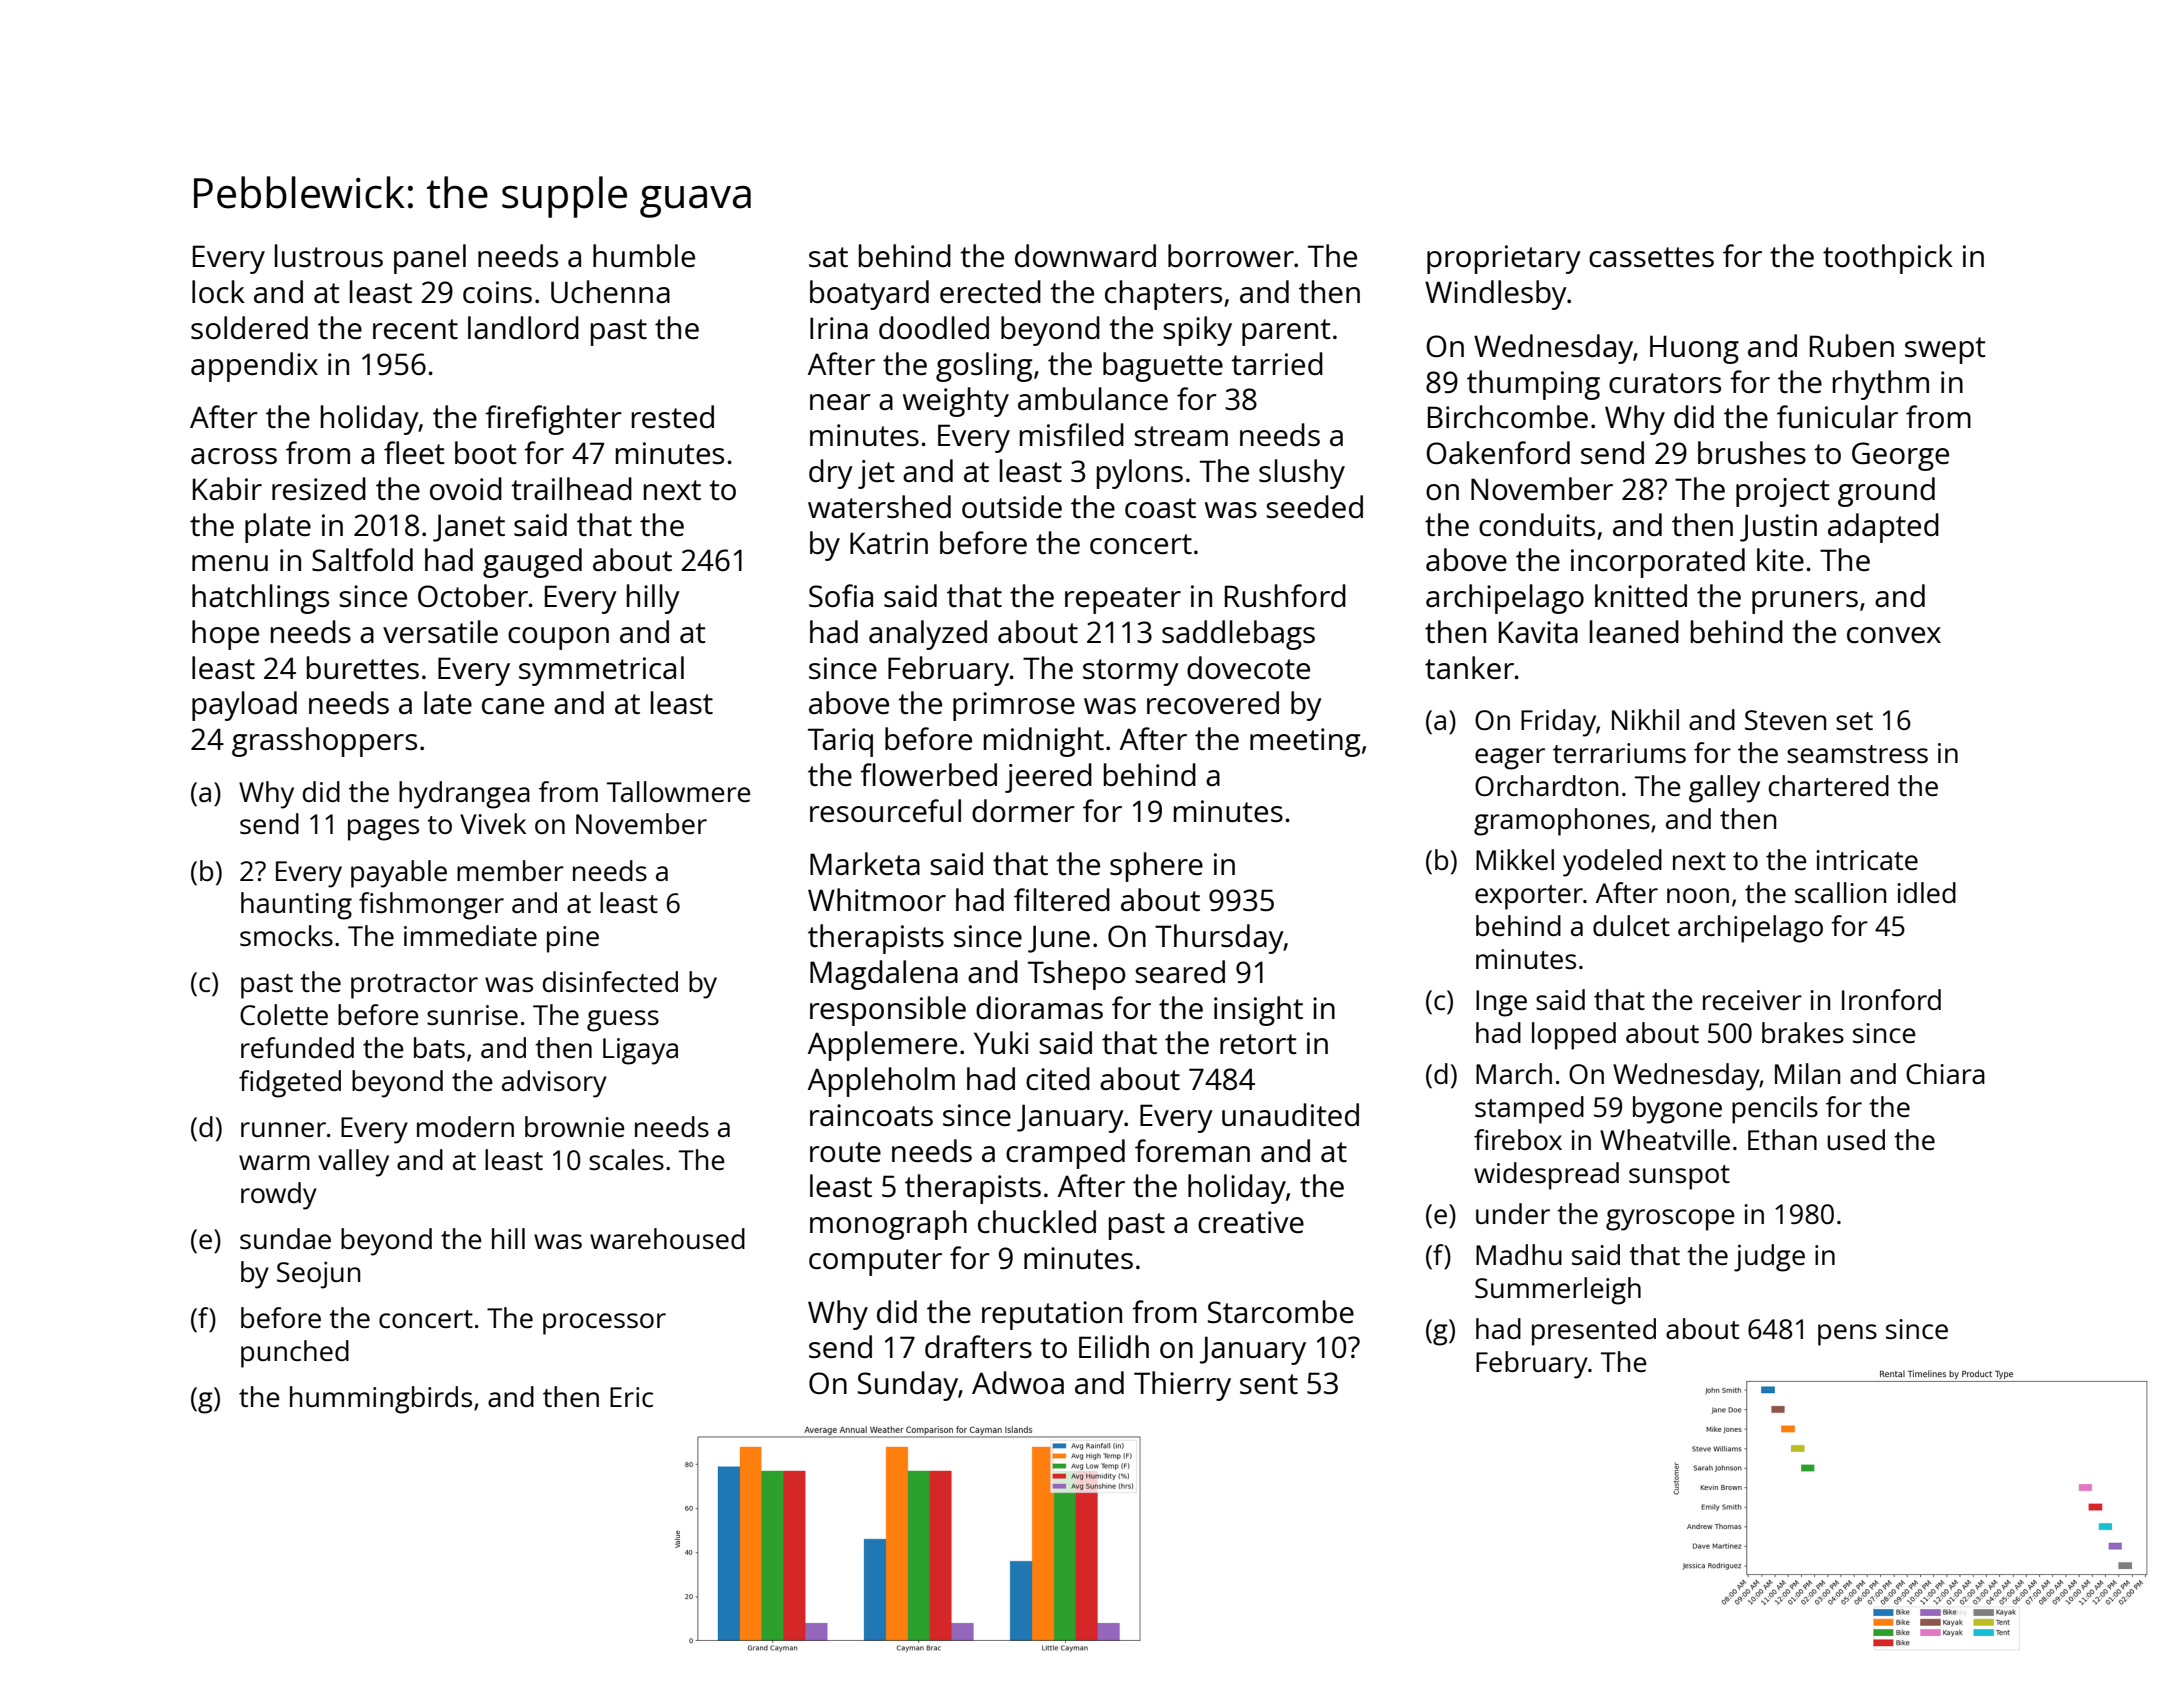 The height and width of the image is (1683, 2178). What do you see at coordinates (626, 1159) in the image?
I see `scales` at bounding box center [626, 1159].
